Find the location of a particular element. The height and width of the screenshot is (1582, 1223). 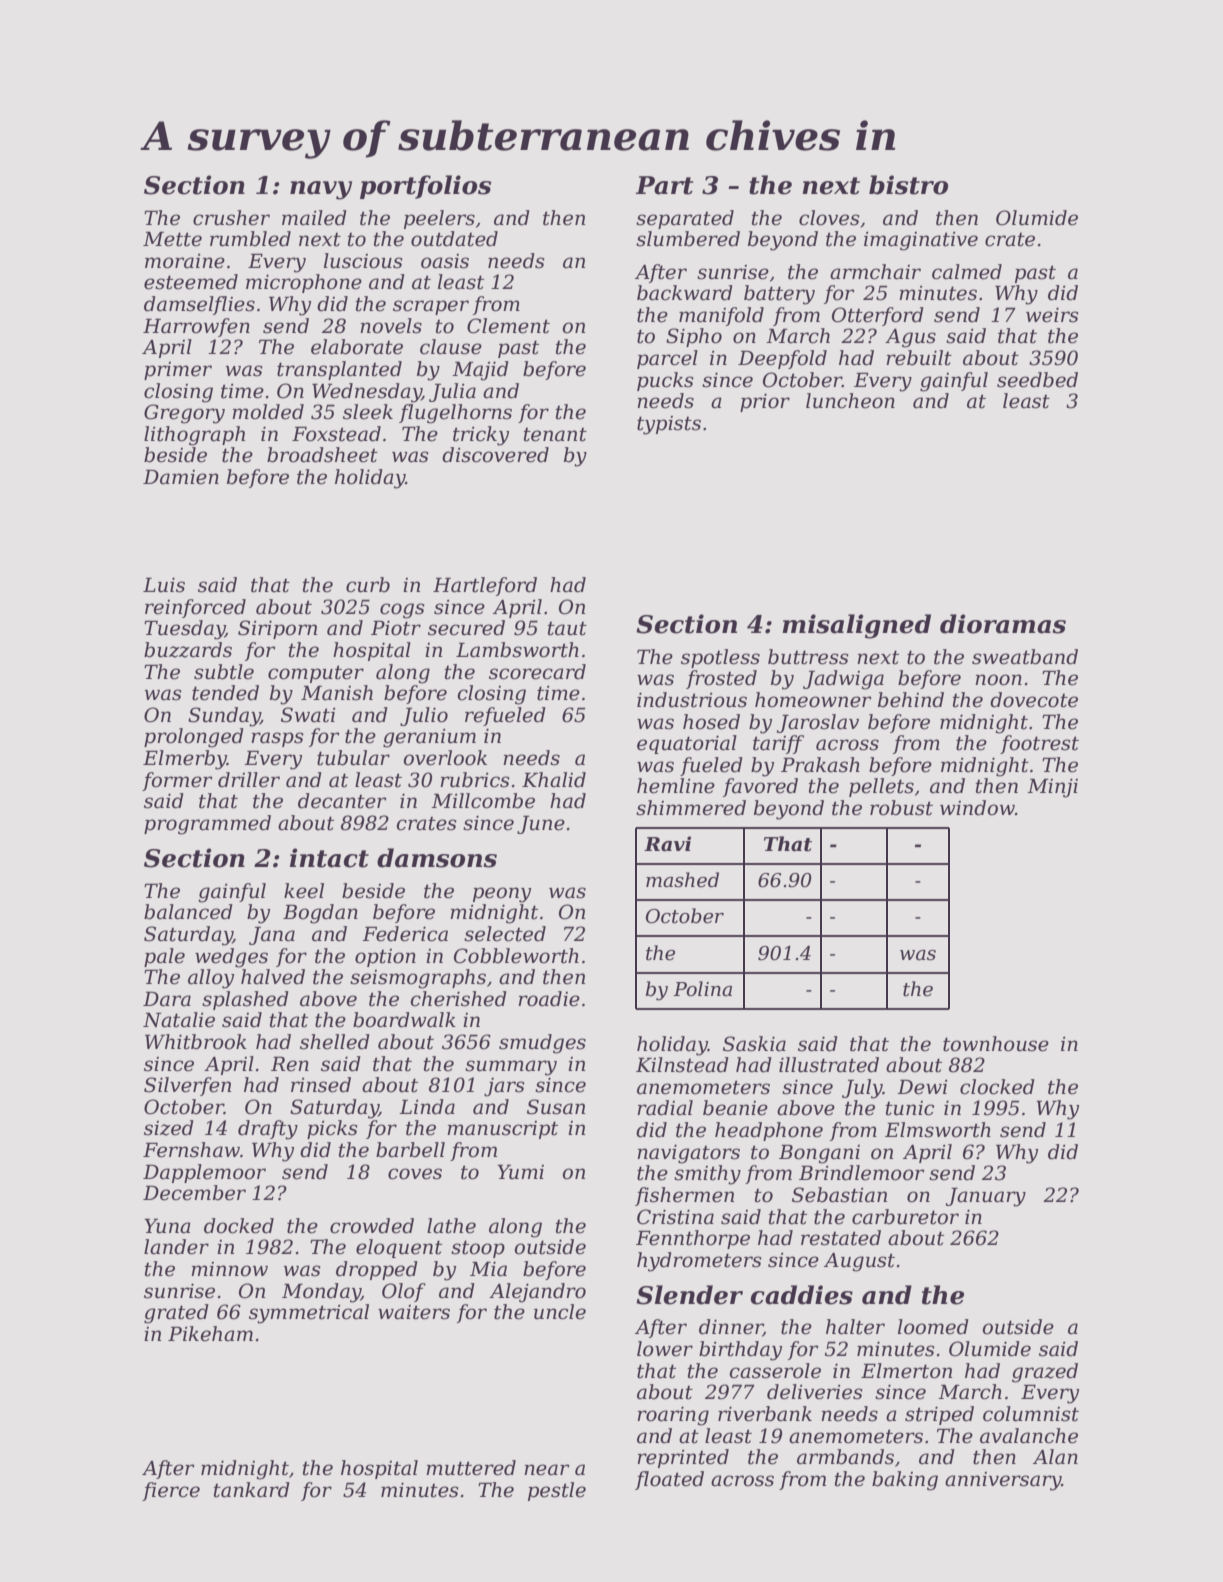

Part is located at coordinates (664, 185).
